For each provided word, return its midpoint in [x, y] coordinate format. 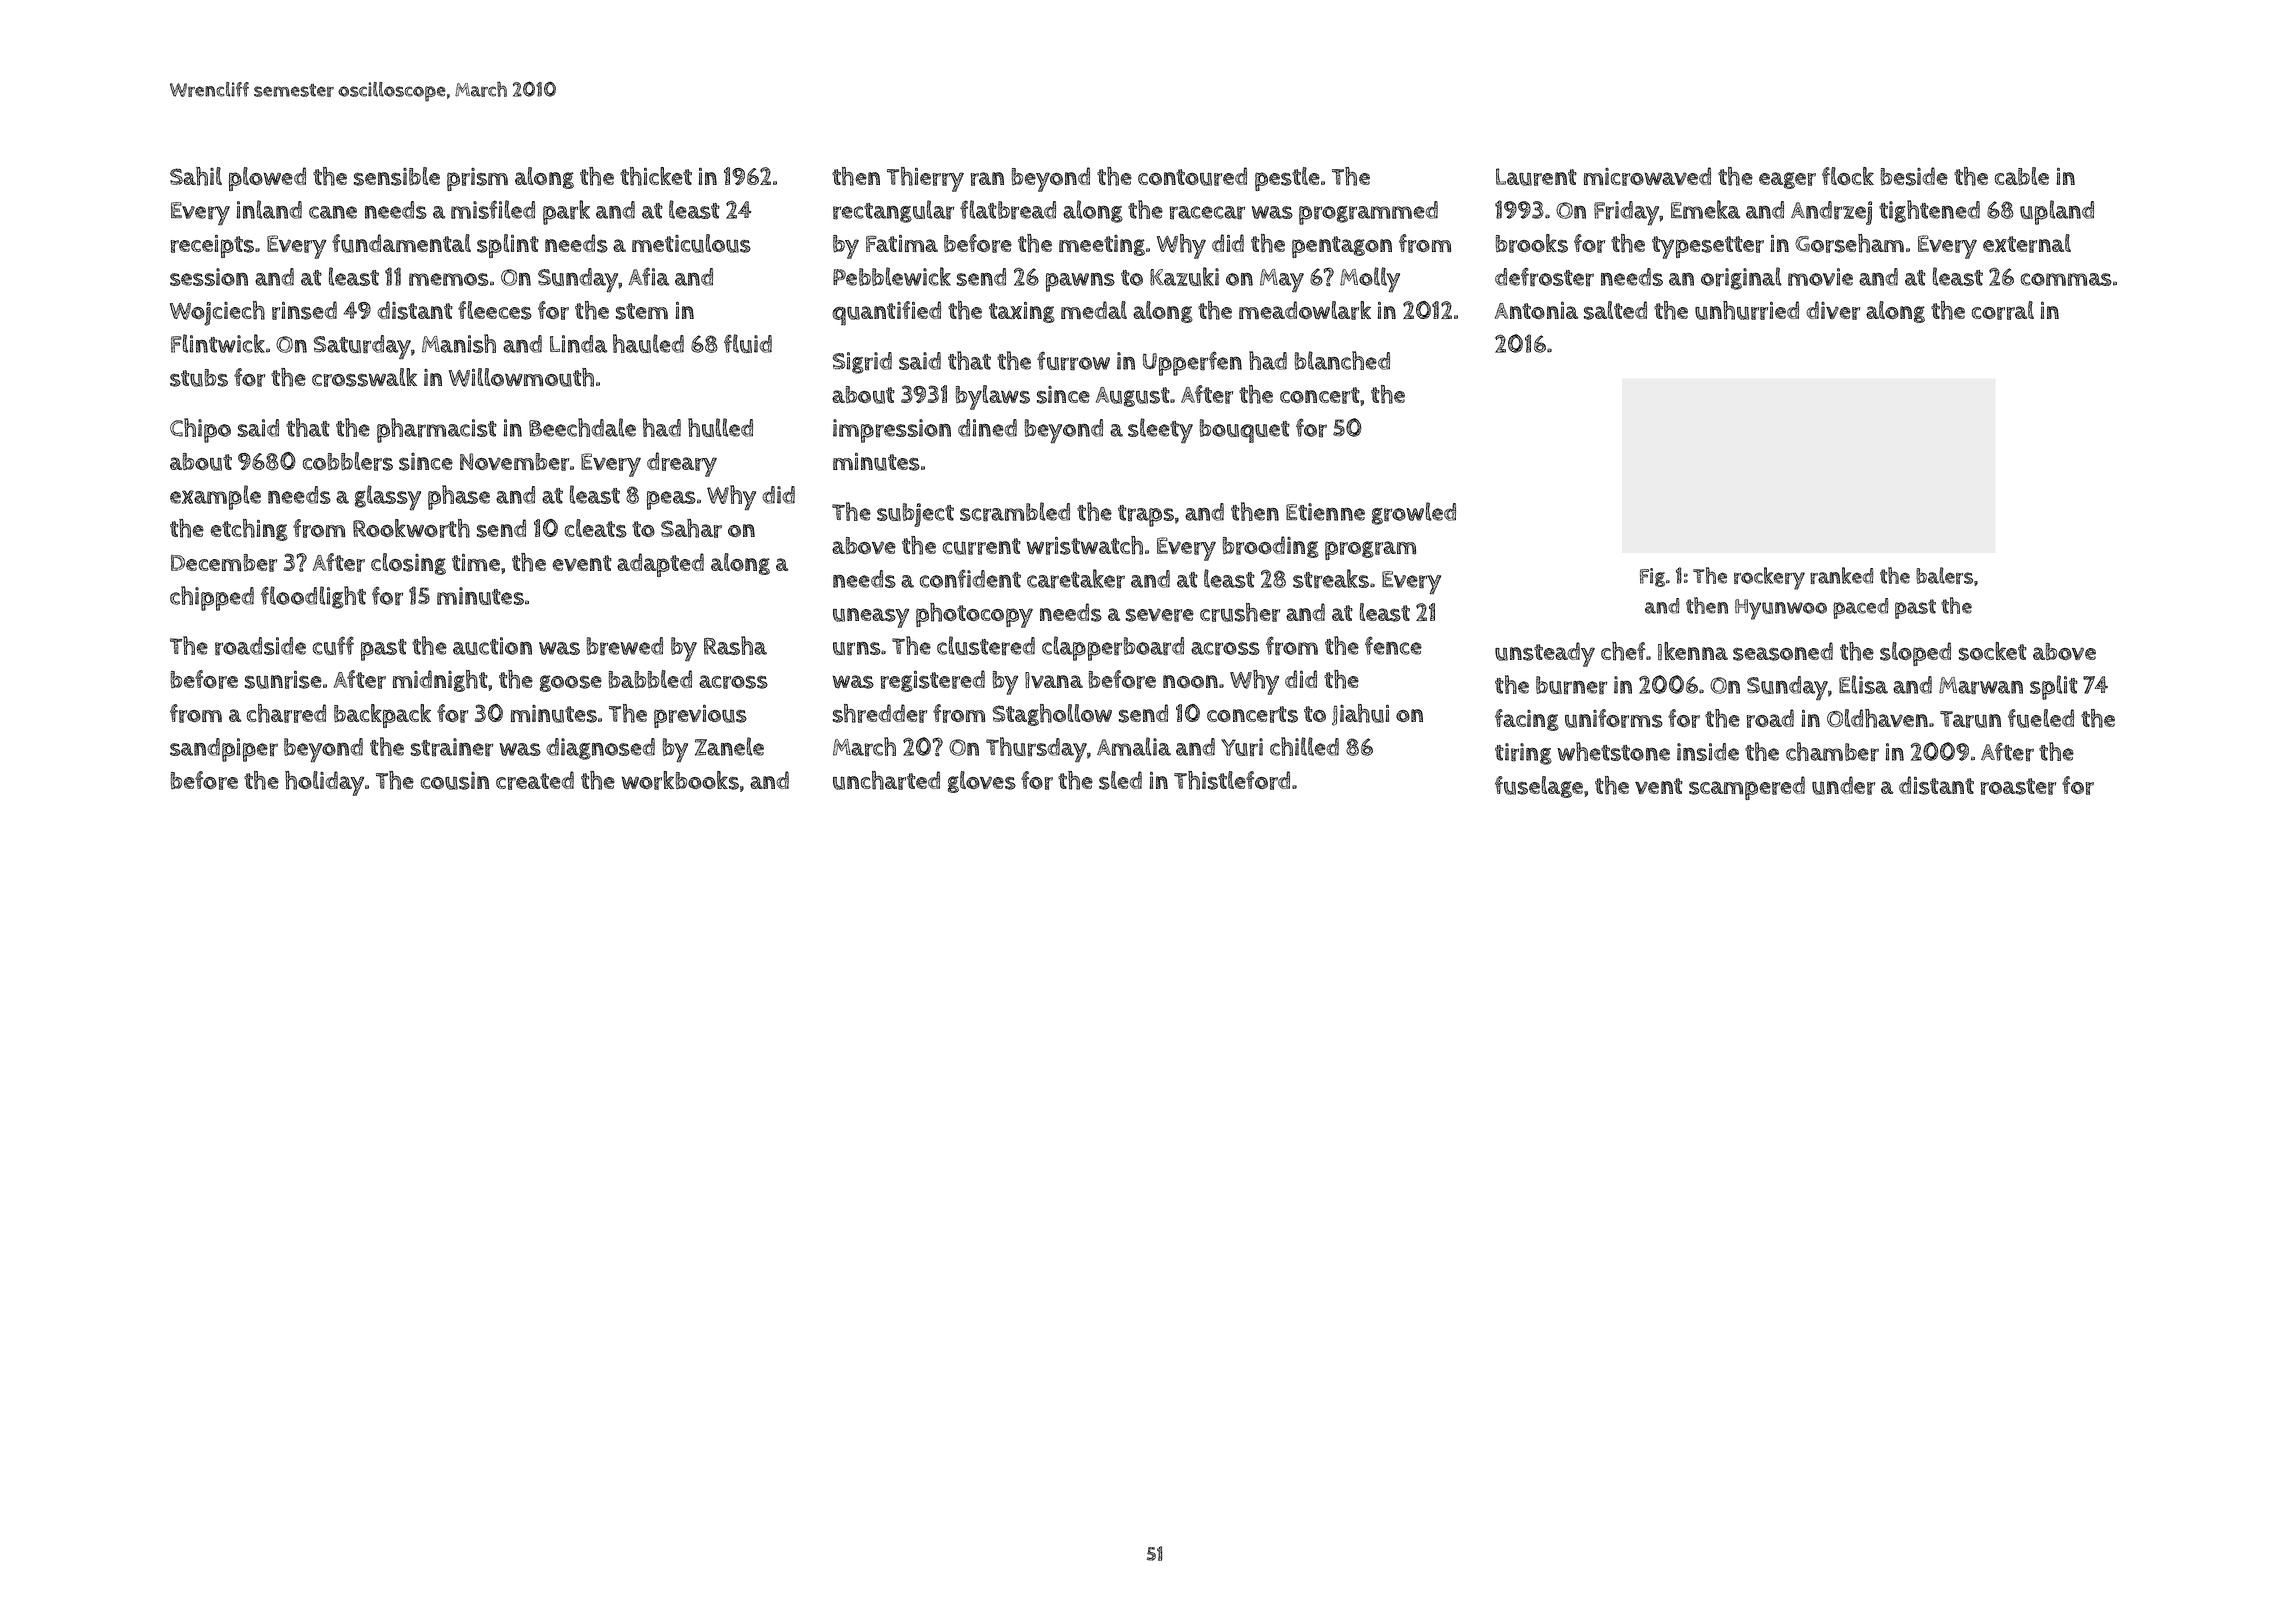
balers [1944, 575]
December [224, 563]
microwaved [1647, 176]
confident [970, 578]
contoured [1192, 176]
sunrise [283, 679]
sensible [397, 176]
